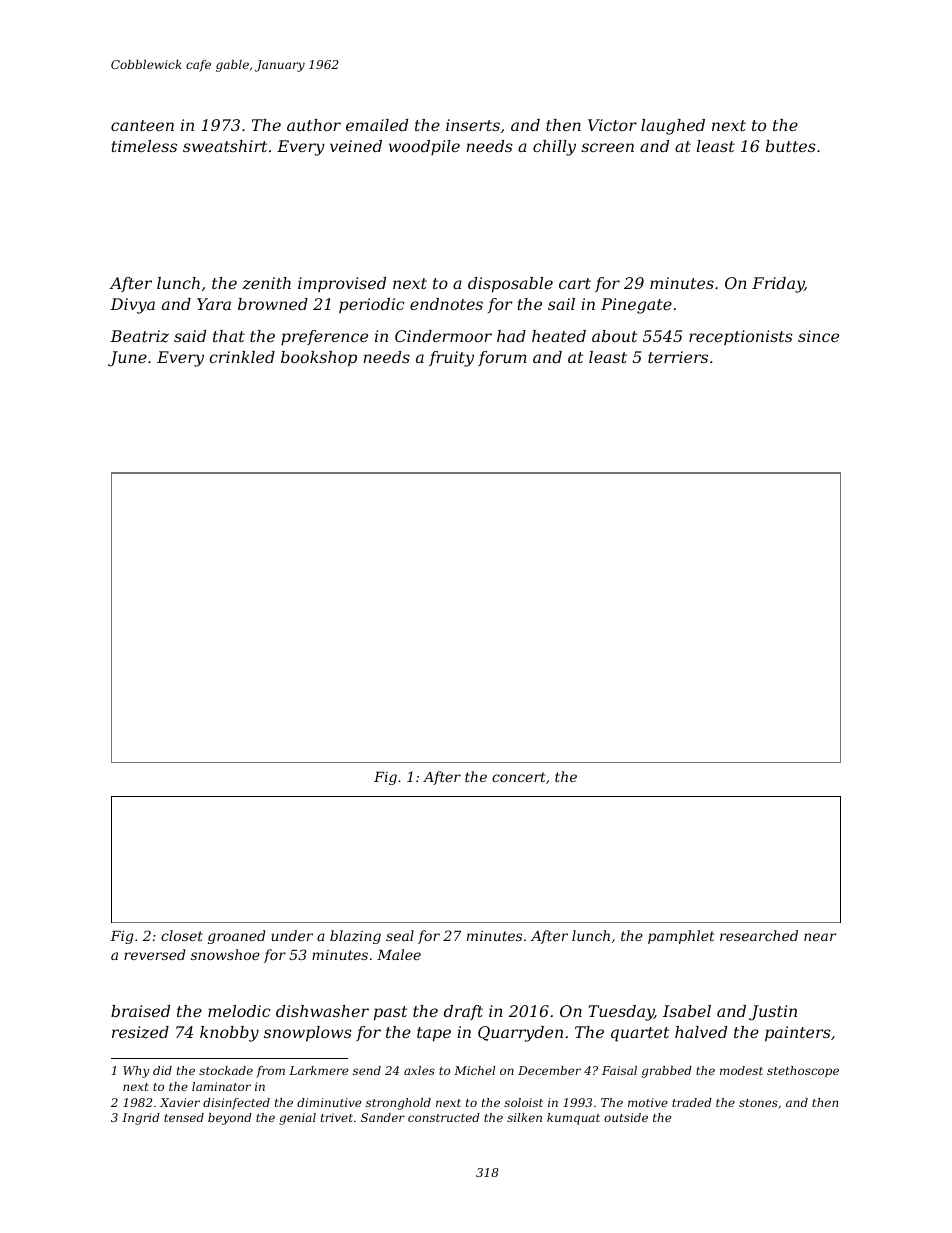 This document has width=952, height=1233. I want to click on seal, so click(400, 935).
